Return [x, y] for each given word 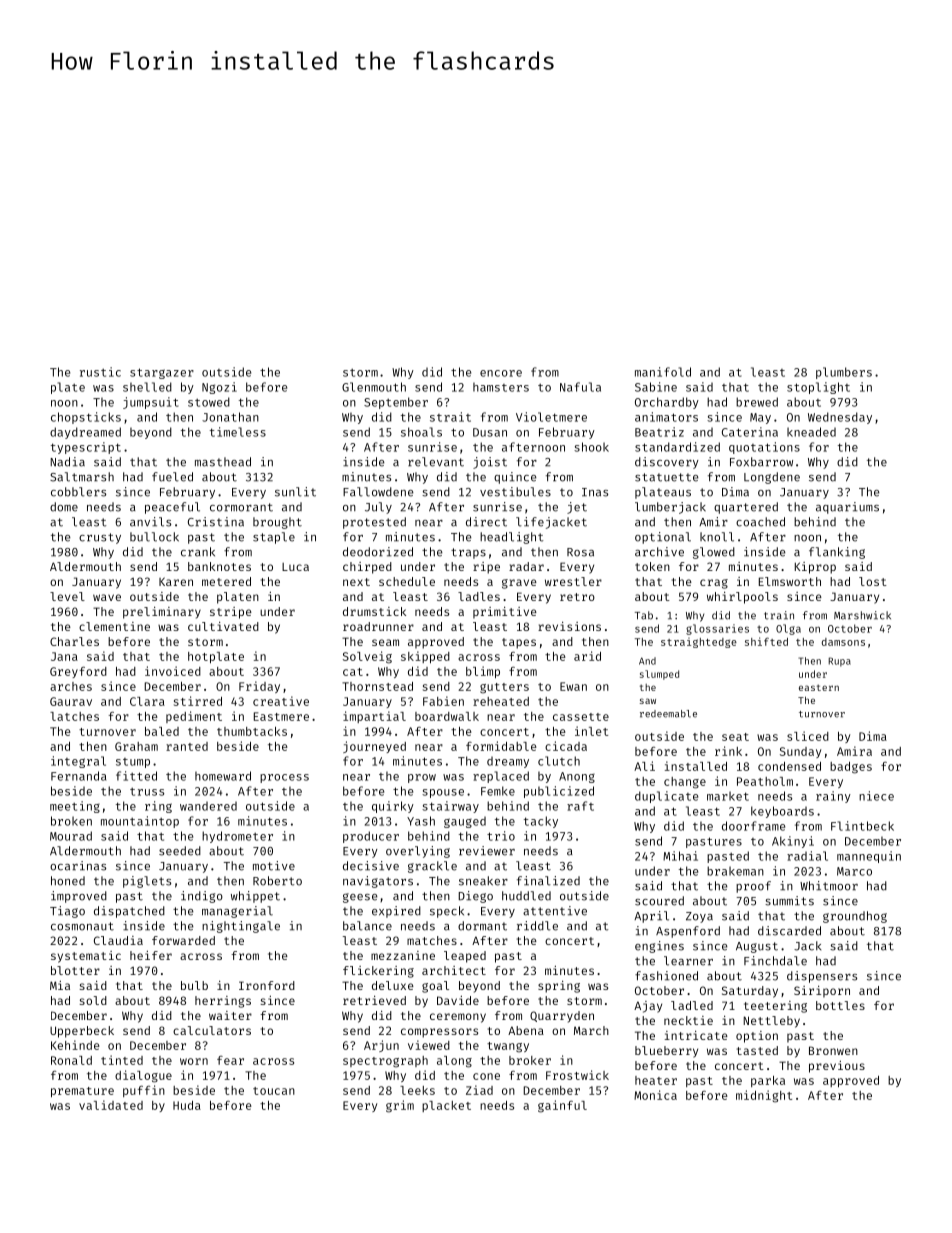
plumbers [844, 373]
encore [501, 373]
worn [194, 1061]
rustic [100, 372]
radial [807, 856]
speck [447, 912]
